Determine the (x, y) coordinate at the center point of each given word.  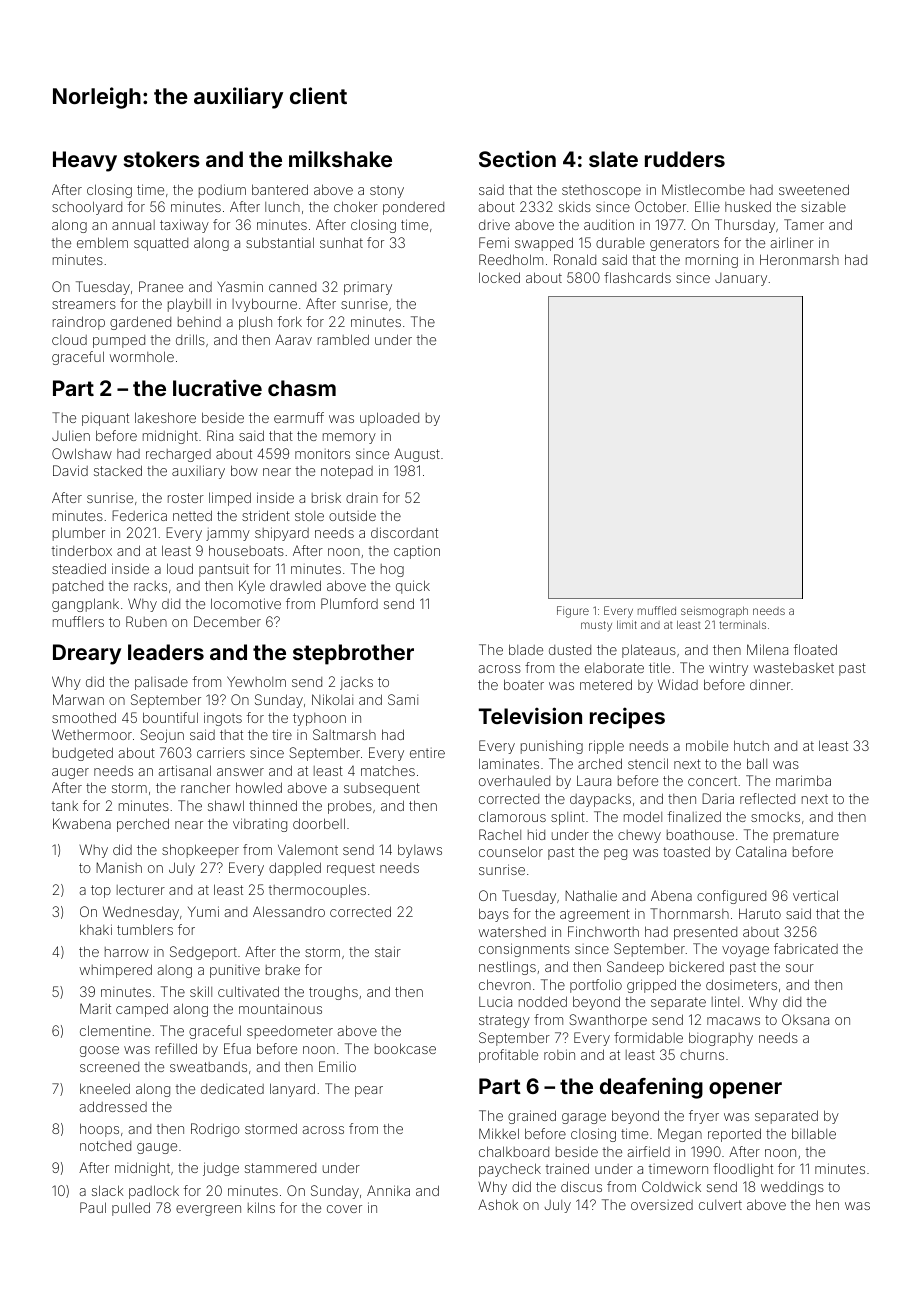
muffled (657, 610)
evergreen (208, 1210)
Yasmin (240, 286)
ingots (223, 719)
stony (387, 191)
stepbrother (353, 654)
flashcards (637, 277)
